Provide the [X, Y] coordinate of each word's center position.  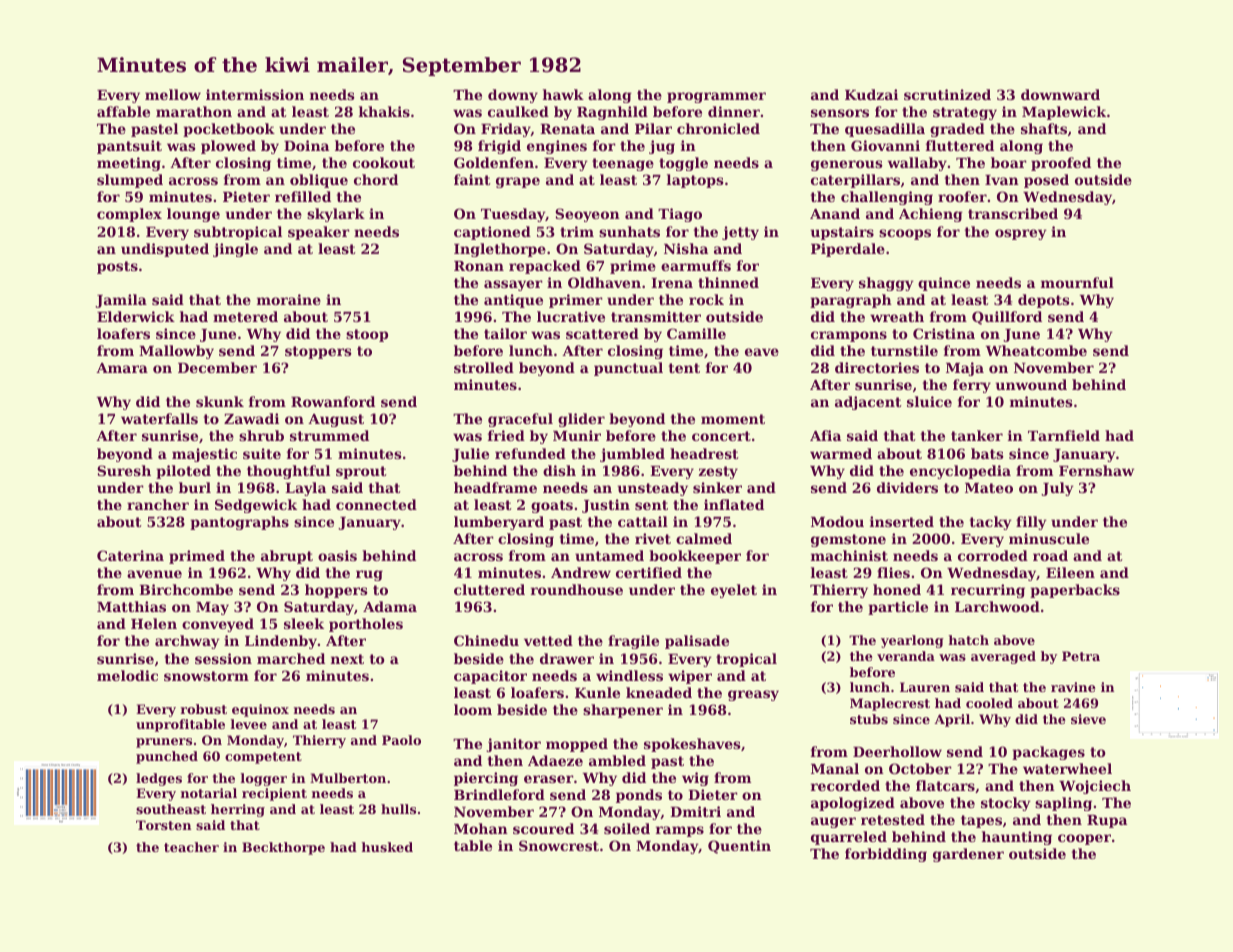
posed [1046, 181]
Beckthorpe [283, 848]
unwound [1031, 384]
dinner [734, 111]
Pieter [246, 196]
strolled [484, 367]
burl [195, 487]
